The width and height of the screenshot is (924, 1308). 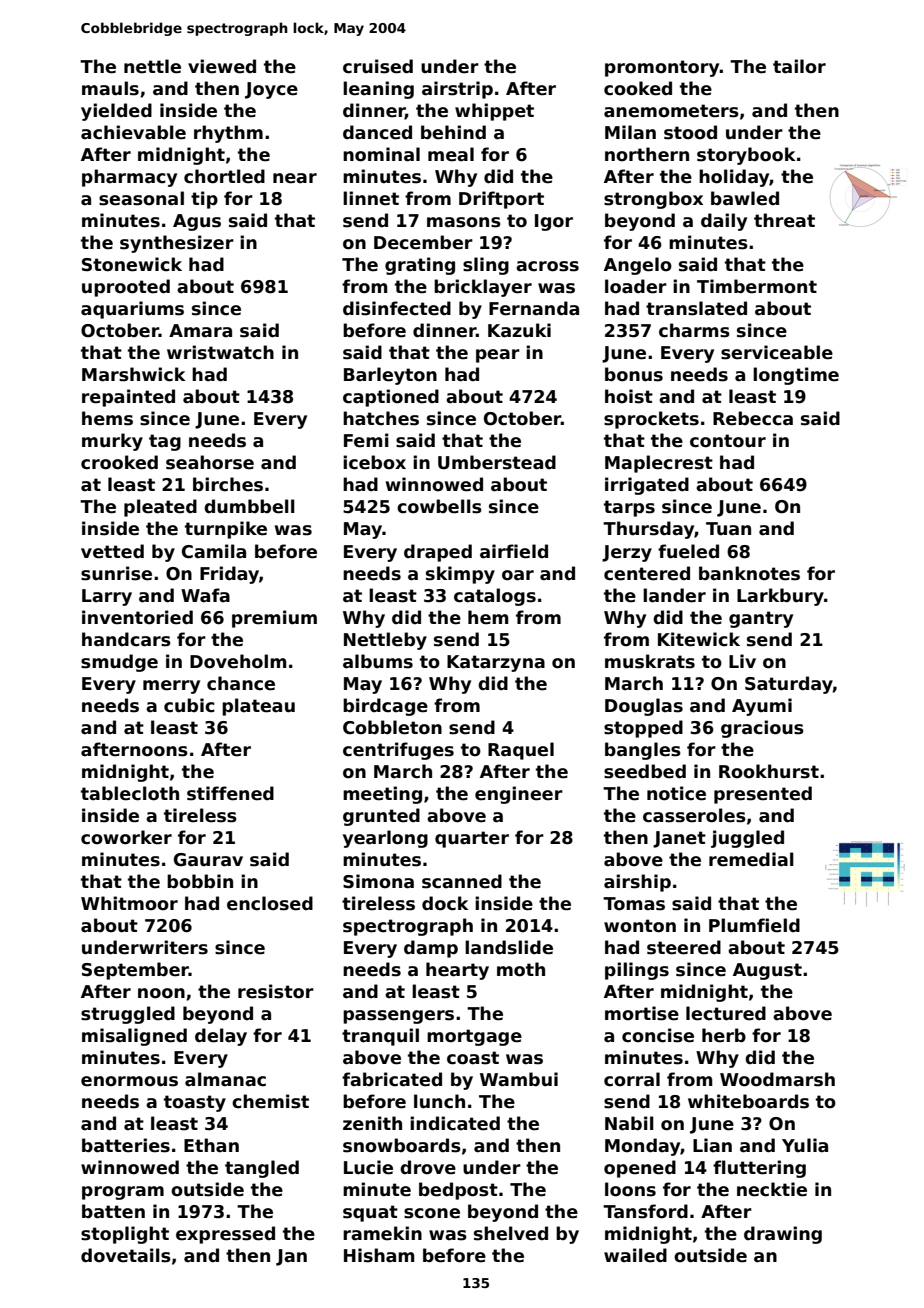 I want to click on centrifuges, so click(x=398, y=751).
